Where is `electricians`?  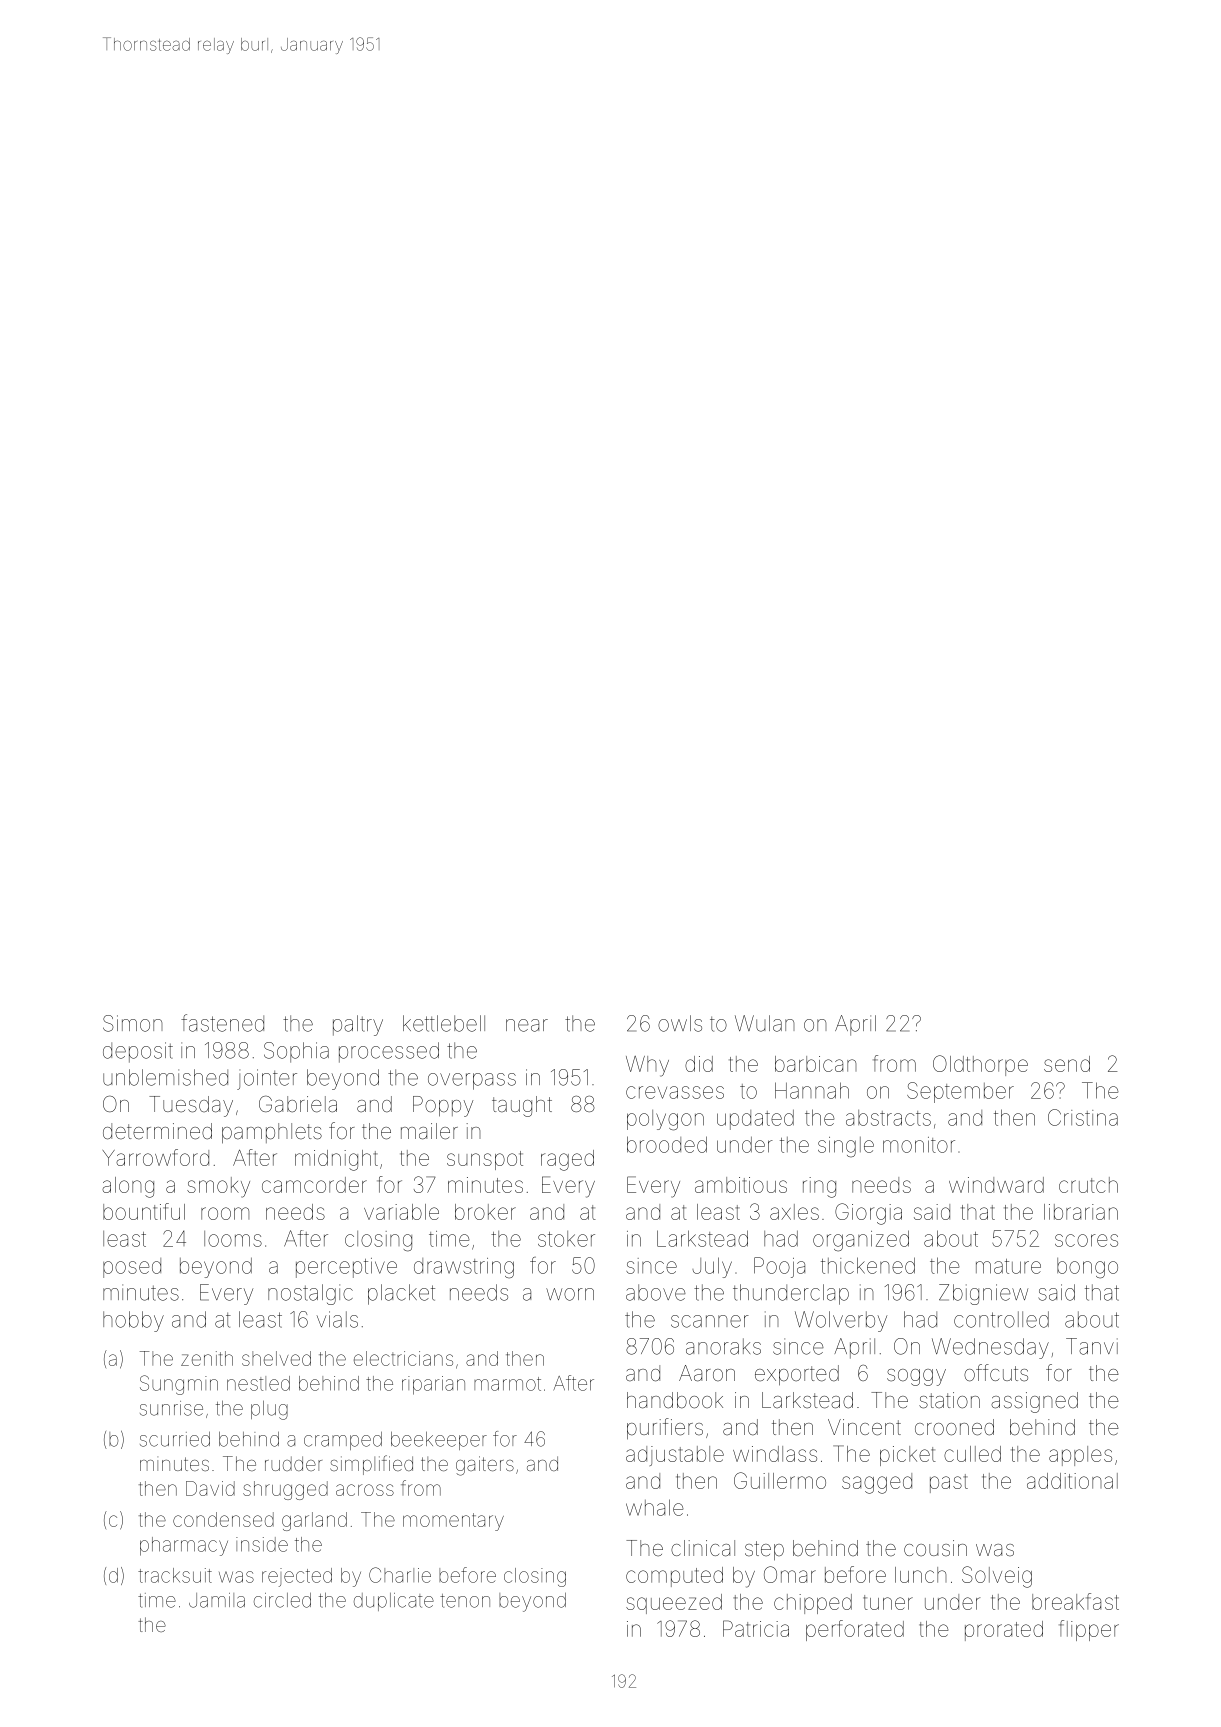
electricians is located at coordinates (403, 1358).
